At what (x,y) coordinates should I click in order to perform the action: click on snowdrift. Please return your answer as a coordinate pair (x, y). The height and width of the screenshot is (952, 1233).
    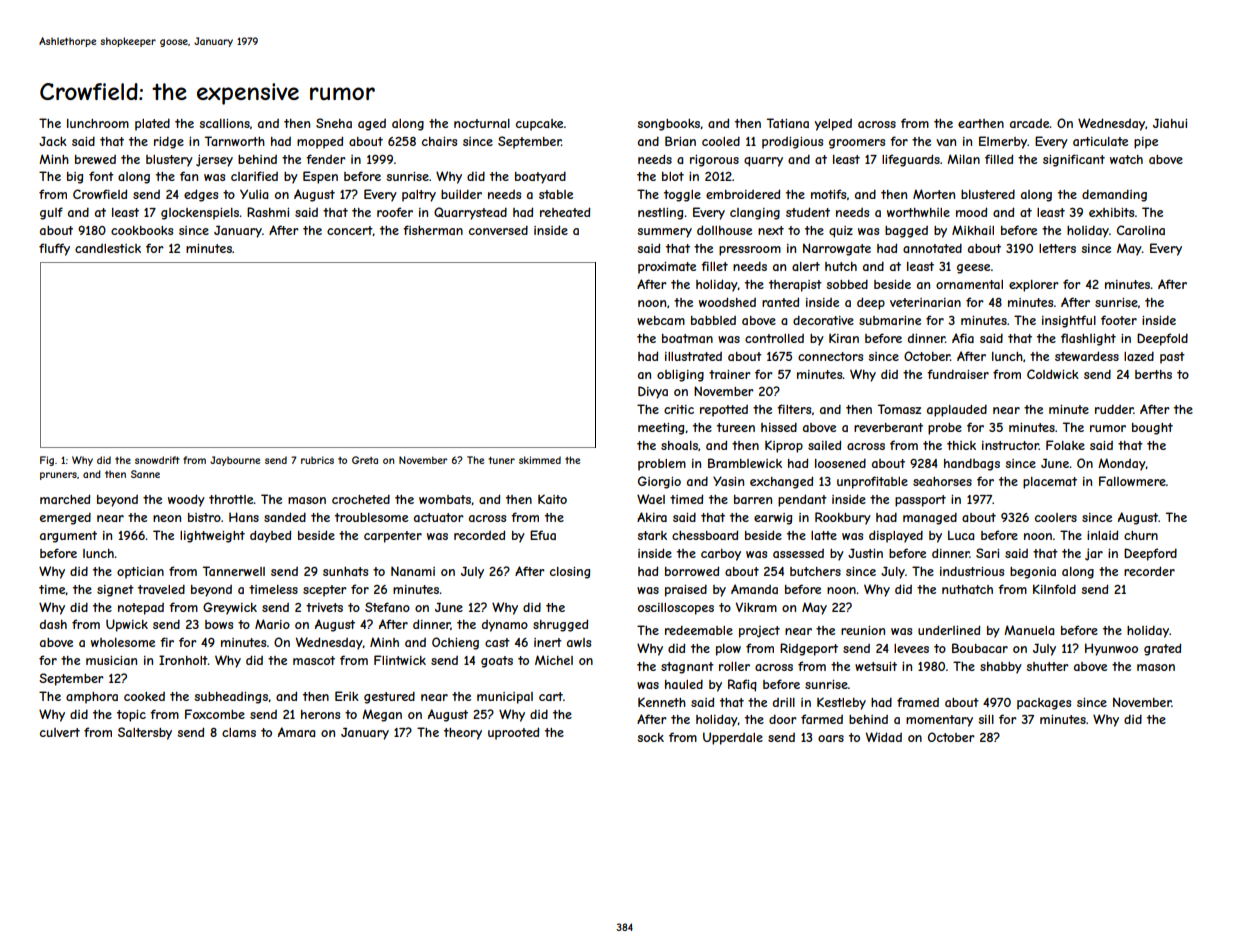
    Looking at the image, I should click on (157, 460).
